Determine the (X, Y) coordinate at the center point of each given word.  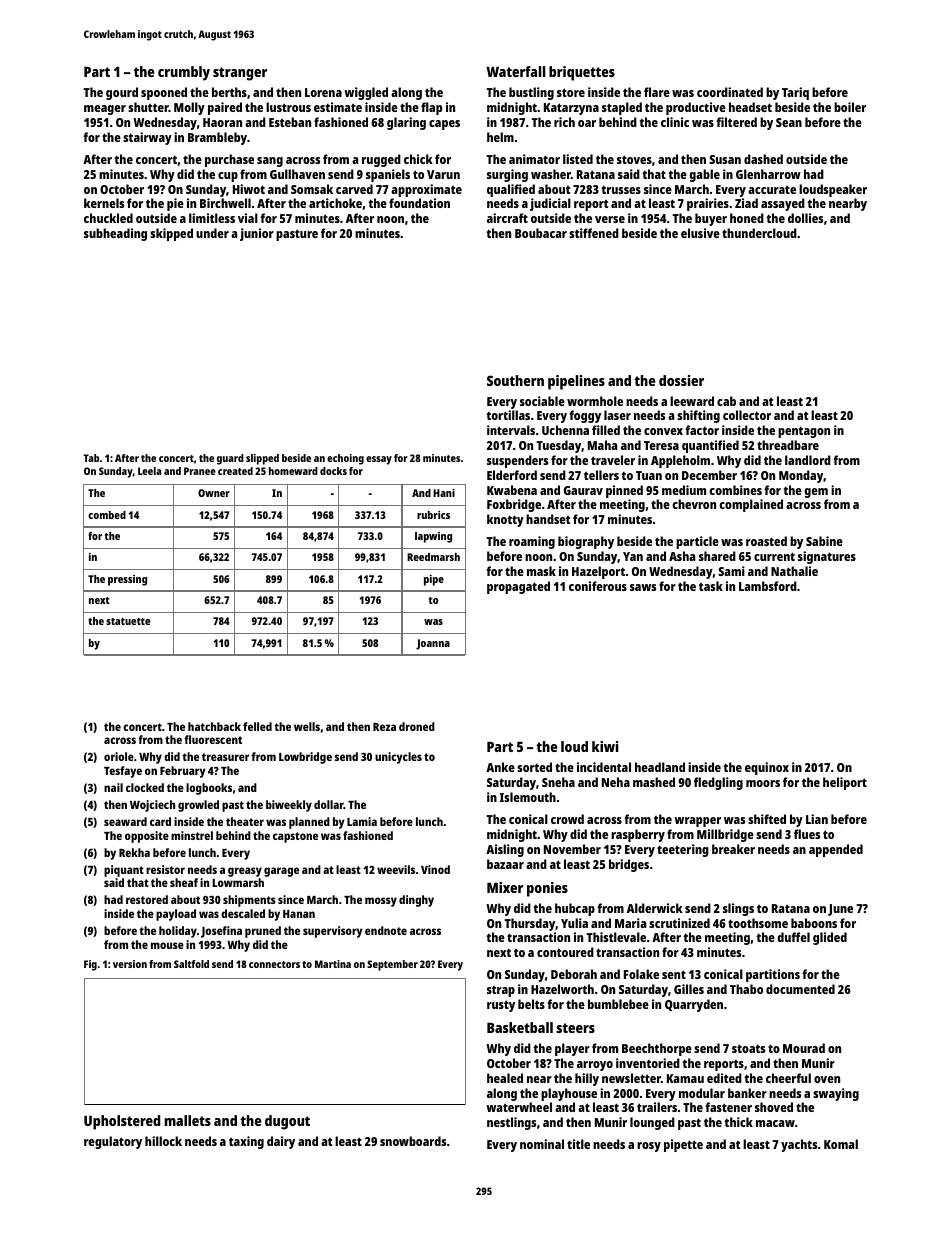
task (711, 586)
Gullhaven (297, 174)
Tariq (795, 93)
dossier (681, 380)
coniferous (598, 586)
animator (534, 159)
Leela (150, 471)
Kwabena (512, 490)
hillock (163, 1141)
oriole (119, 756)
